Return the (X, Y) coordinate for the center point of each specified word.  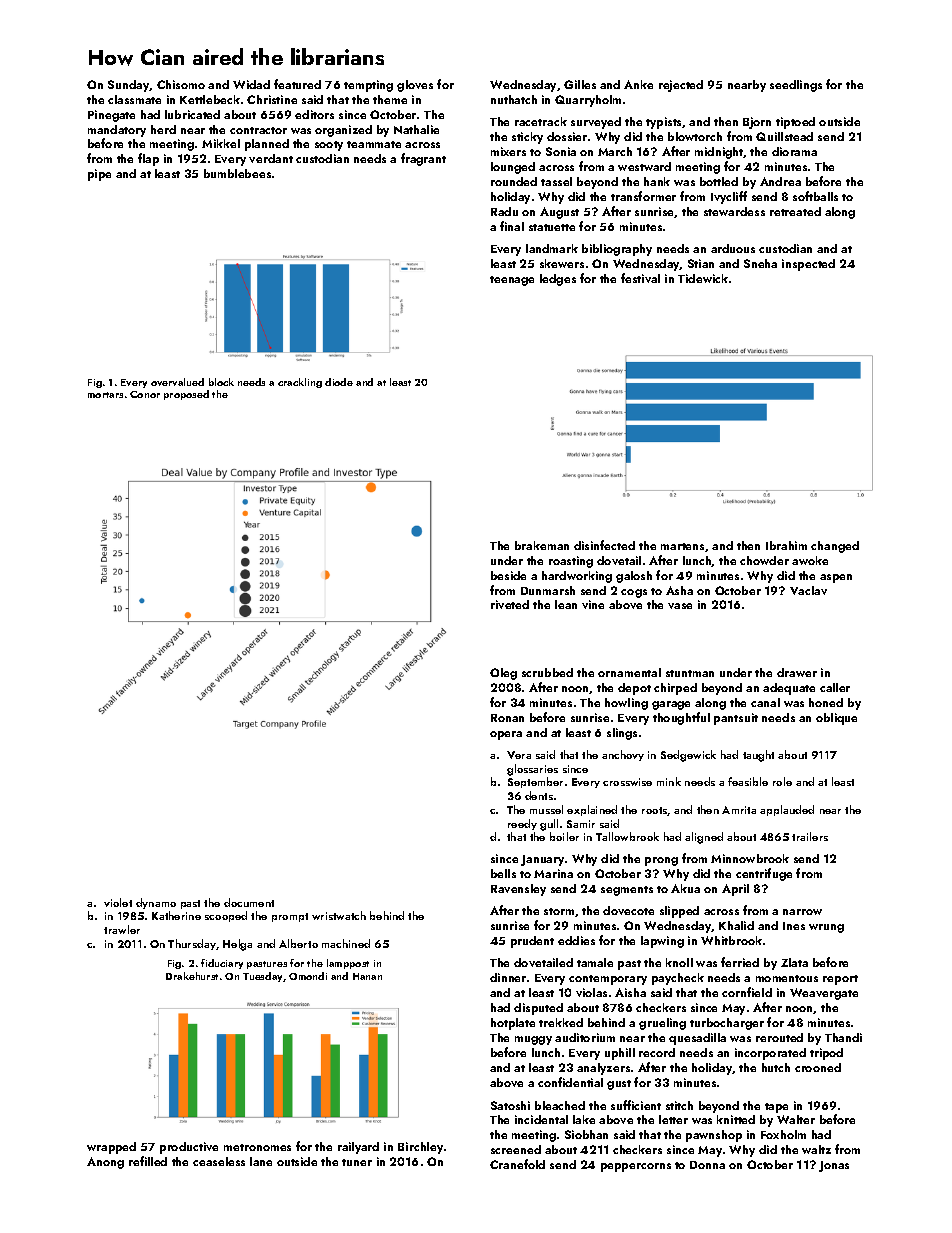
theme (390, 99)
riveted (510, 604)
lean (566, 604)
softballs (815, 196)
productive (189, 1148)
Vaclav (808, 590)
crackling (300, 383)
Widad (251, 84)
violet (118, 902)
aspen (836, 578)
